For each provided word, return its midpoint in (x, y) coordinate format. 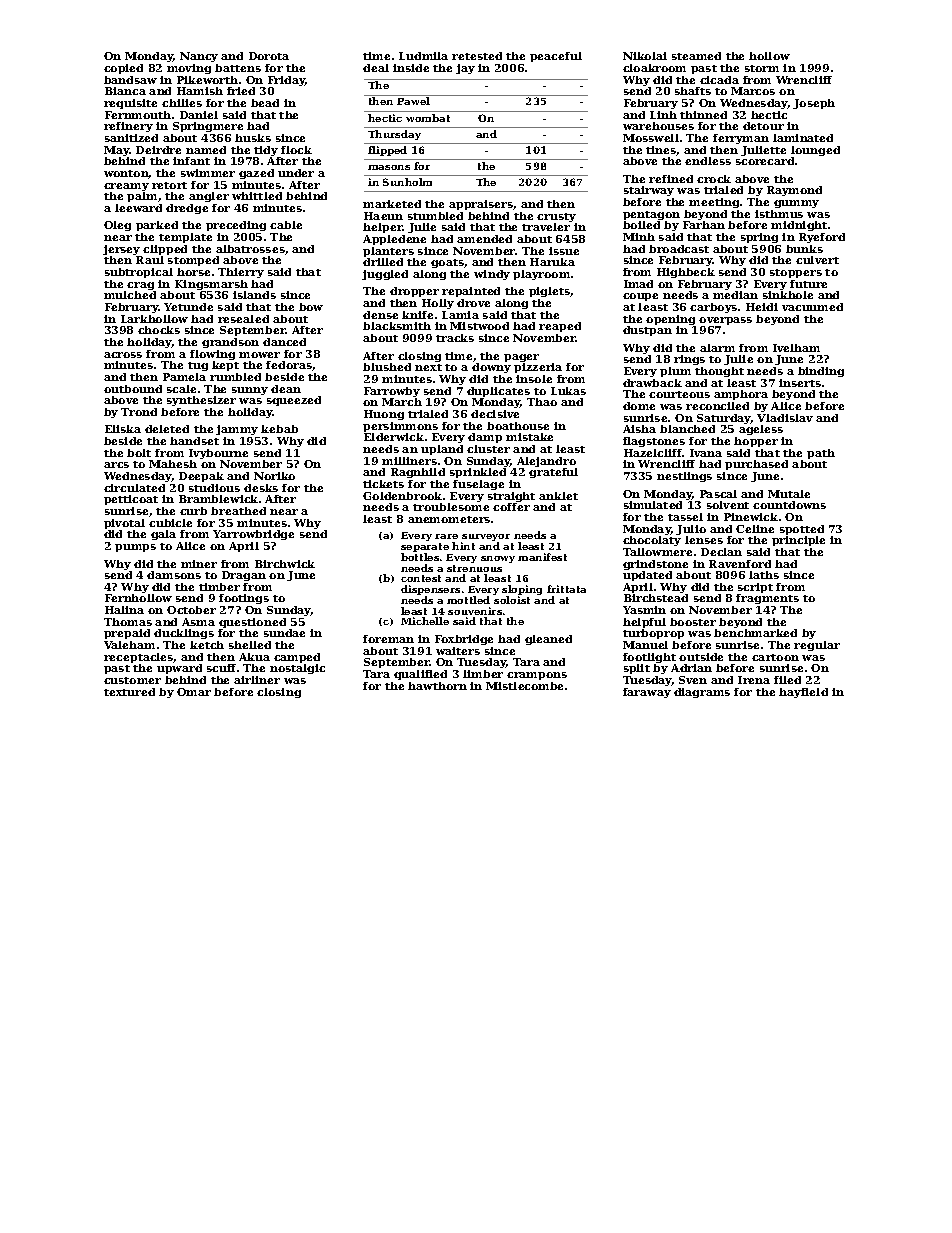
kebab (279, 429)
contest (421, 578)
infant (191, 161)
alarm (717, 348)
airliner (257, 680)
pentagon (651, 215)
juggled (385, 275)
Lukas (568, 391)
